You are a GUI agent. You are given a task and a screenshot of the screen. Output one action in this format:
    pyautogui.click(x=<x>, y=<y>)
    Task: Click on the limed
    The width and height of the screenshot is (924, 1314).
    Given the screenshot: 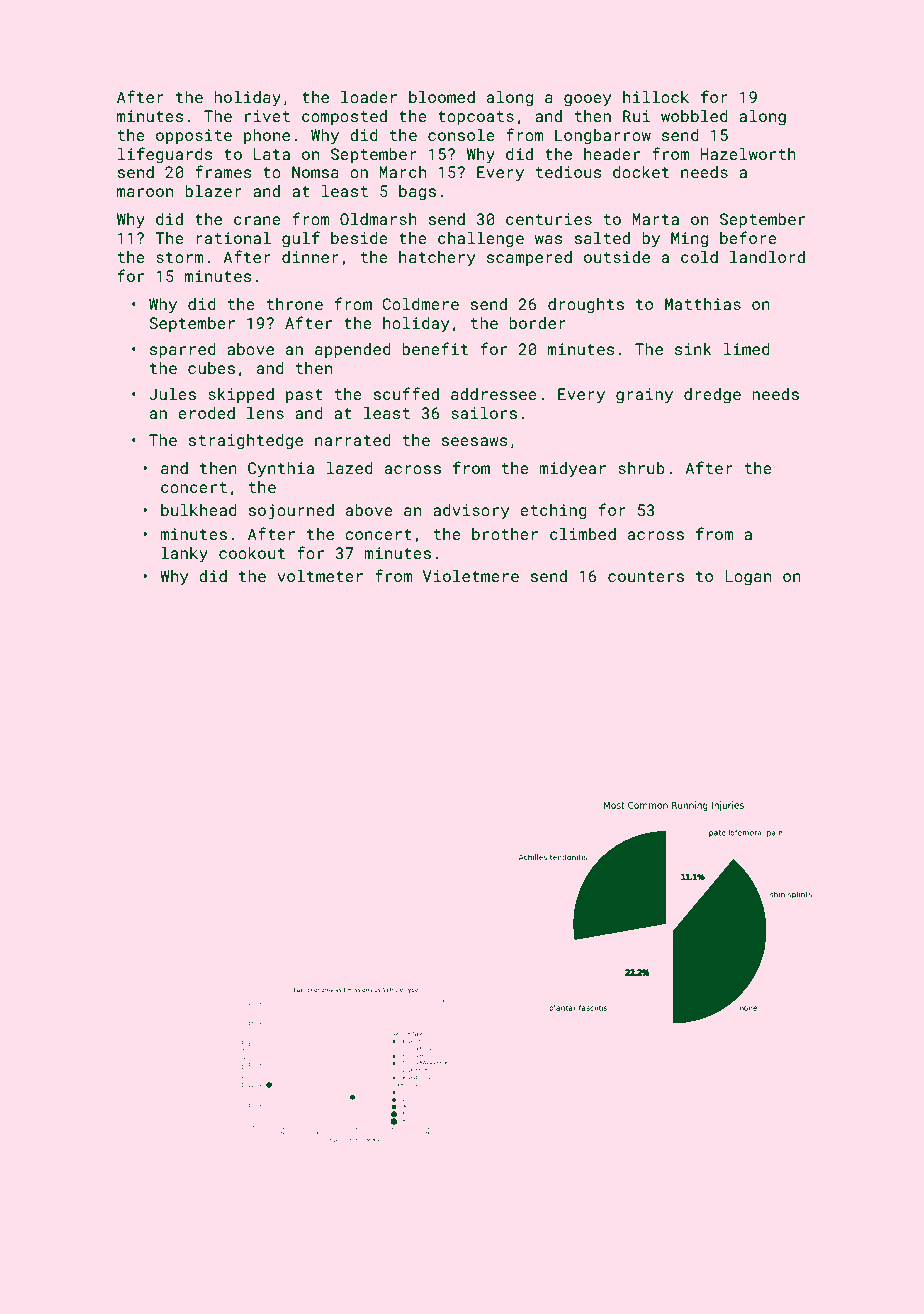 What is the action you would take?
    pyautogui.click(x=747, y=349)
